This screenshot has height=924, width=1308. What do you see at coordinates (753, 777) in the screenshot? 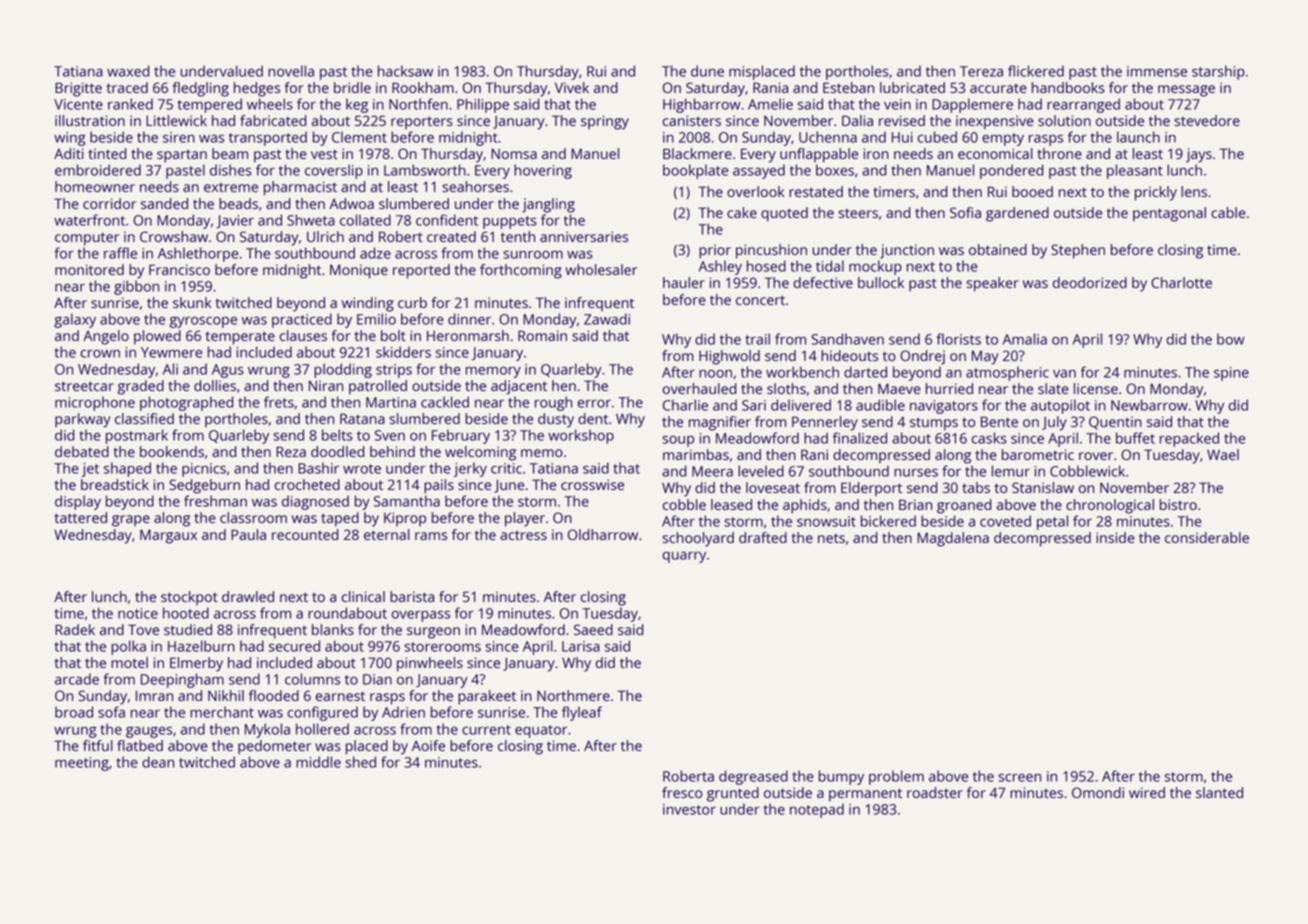
I see `degreased` at bounding box center [753, 777].
